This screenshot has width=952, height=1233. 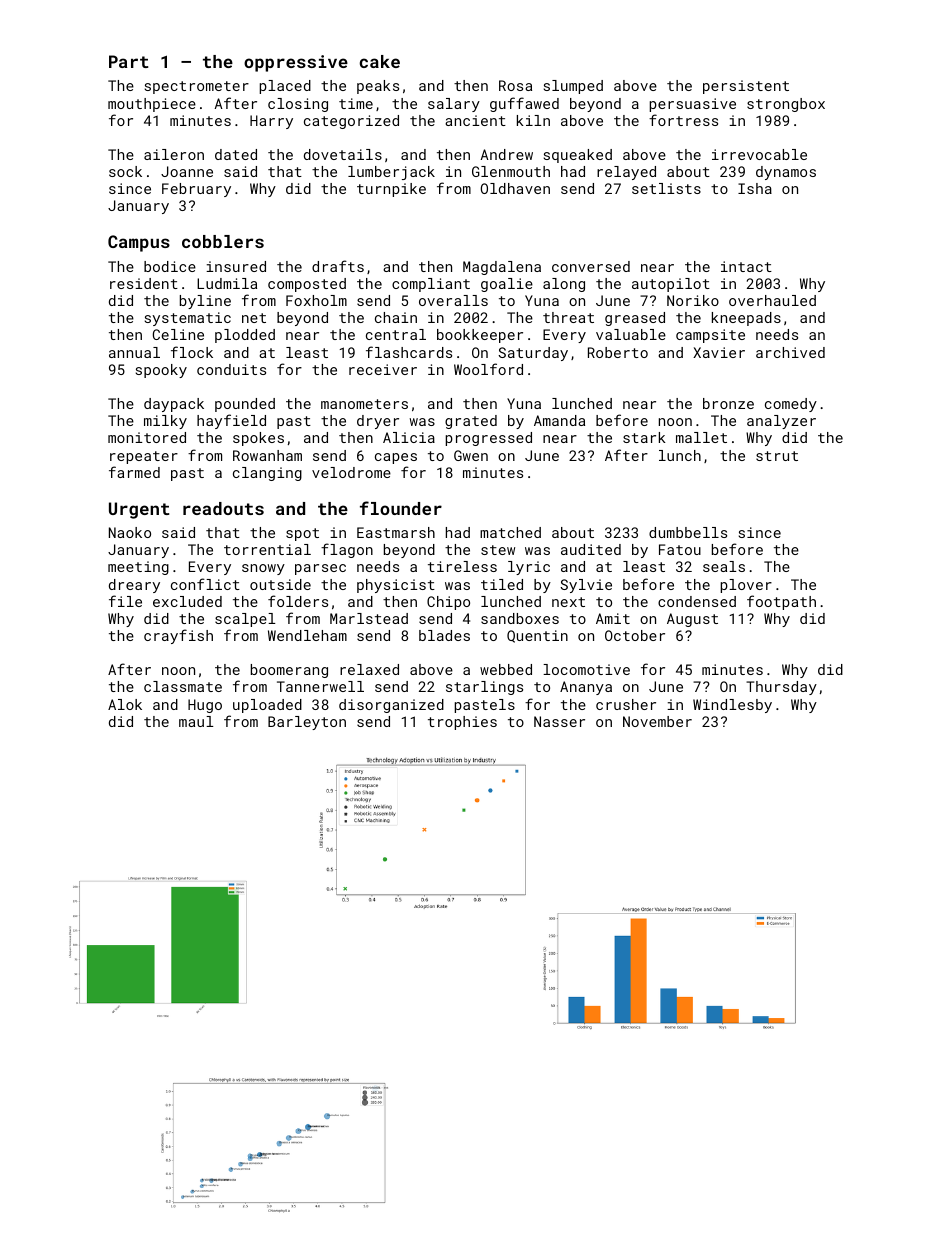 What do you see at coordinates (196, 721) in the screenshot?
I see `maul` at bounding box center [196, 721].
